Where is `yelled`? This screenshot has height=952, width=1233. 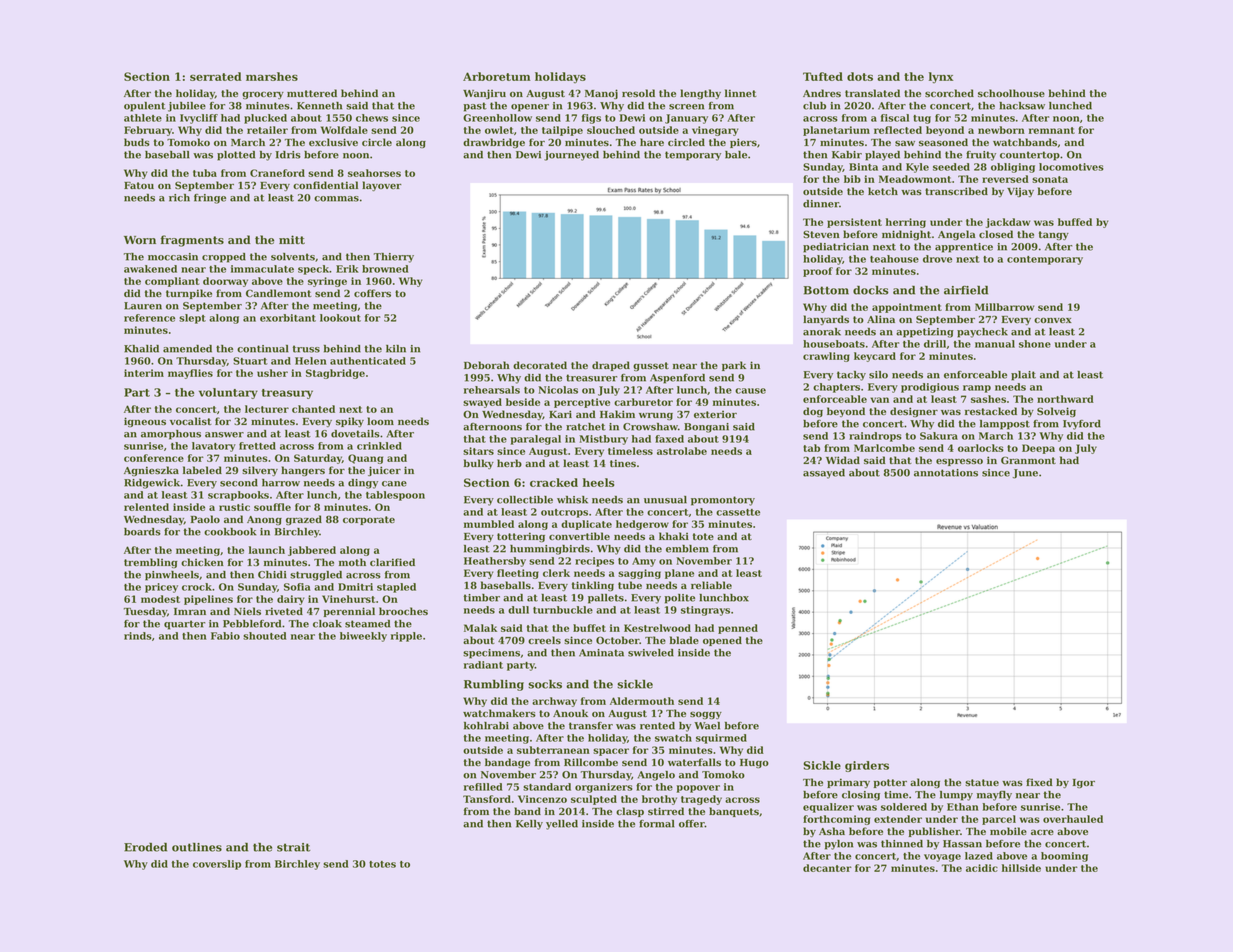
yelled is located at coordinates (562, 825).
